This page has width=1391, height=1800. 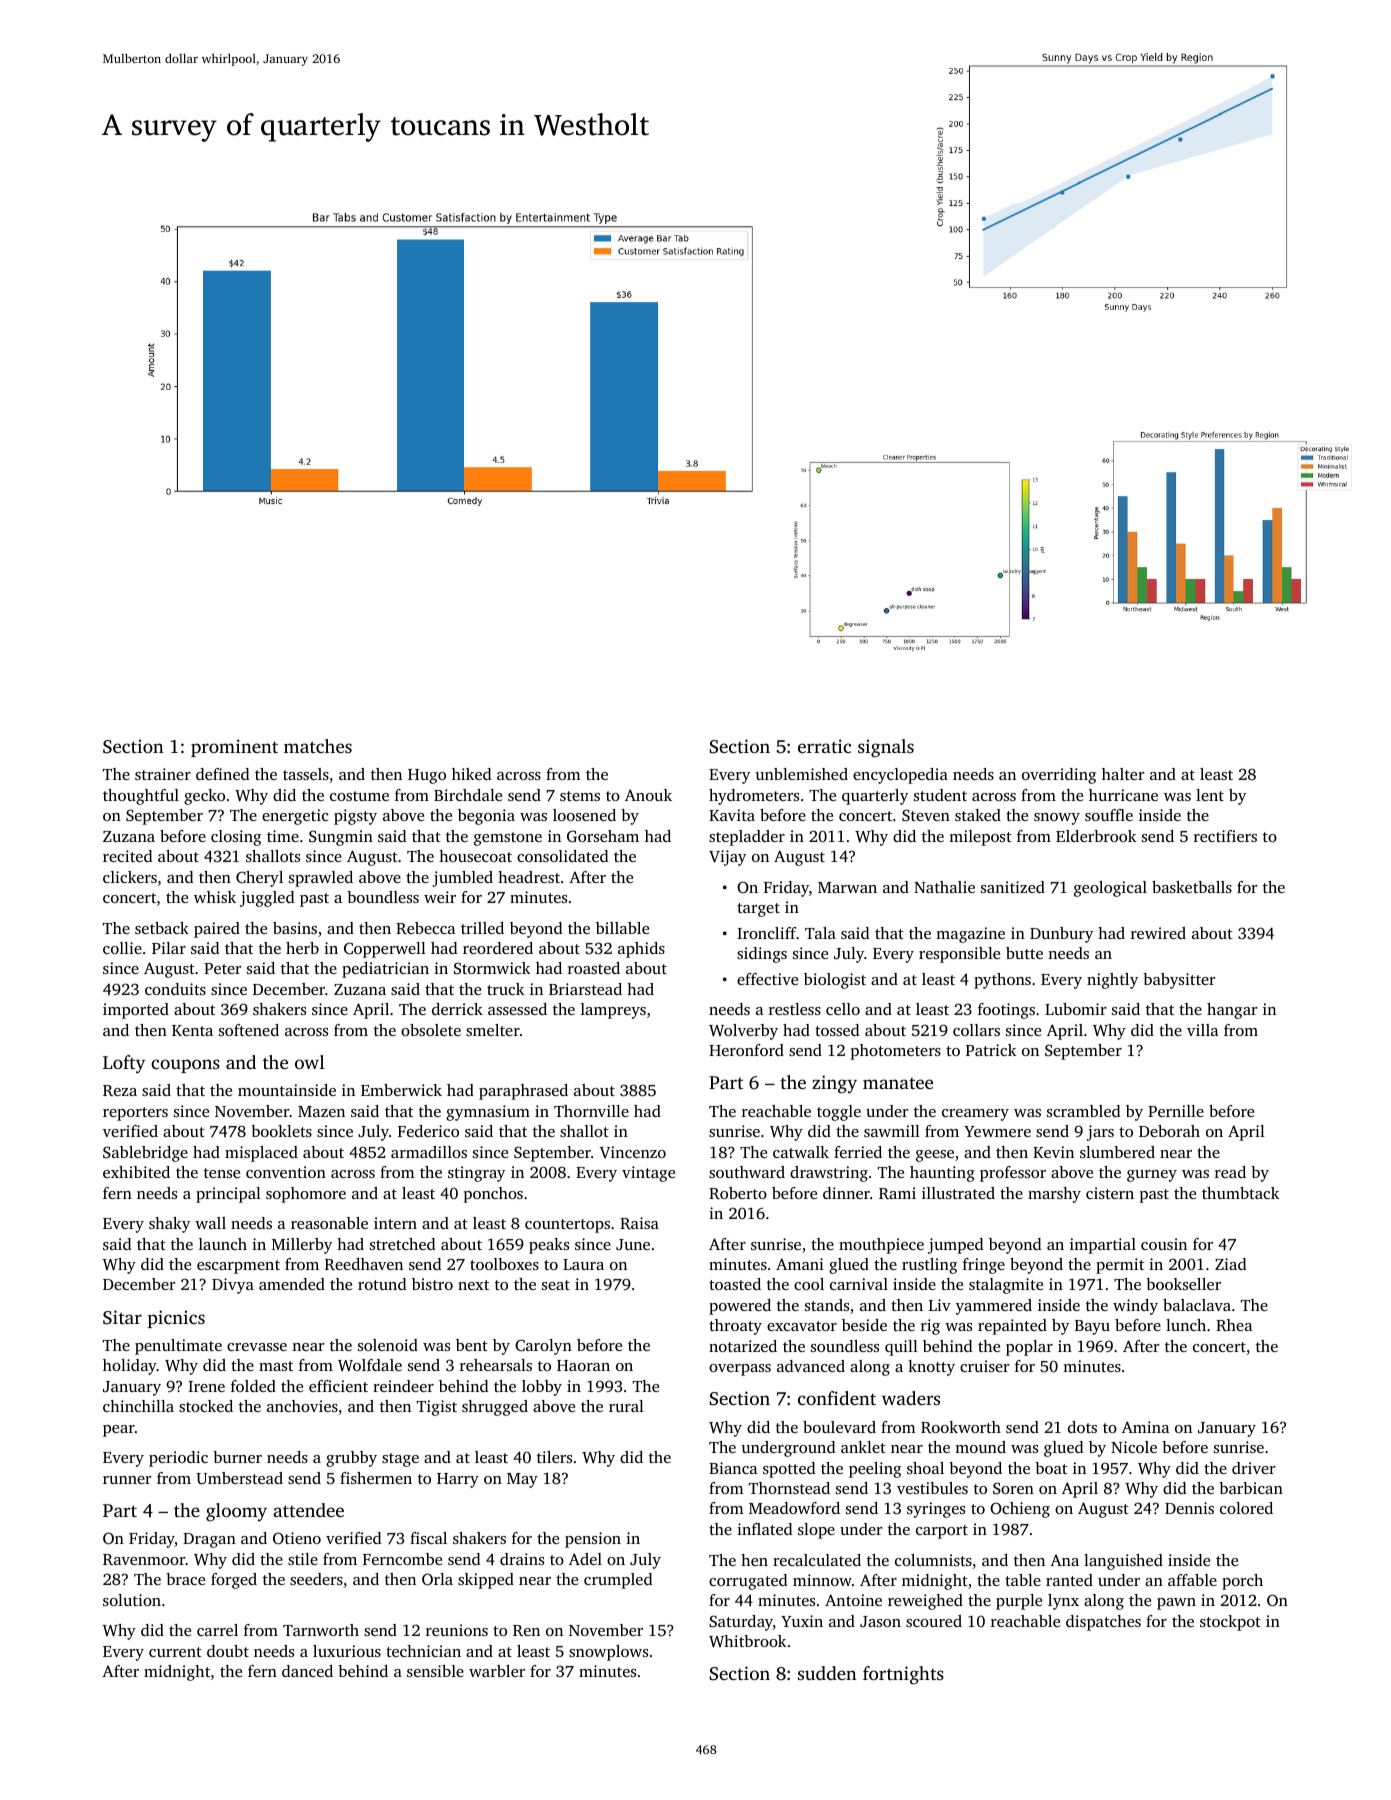 I want to click on lent, so click(x=1210, y=795).
